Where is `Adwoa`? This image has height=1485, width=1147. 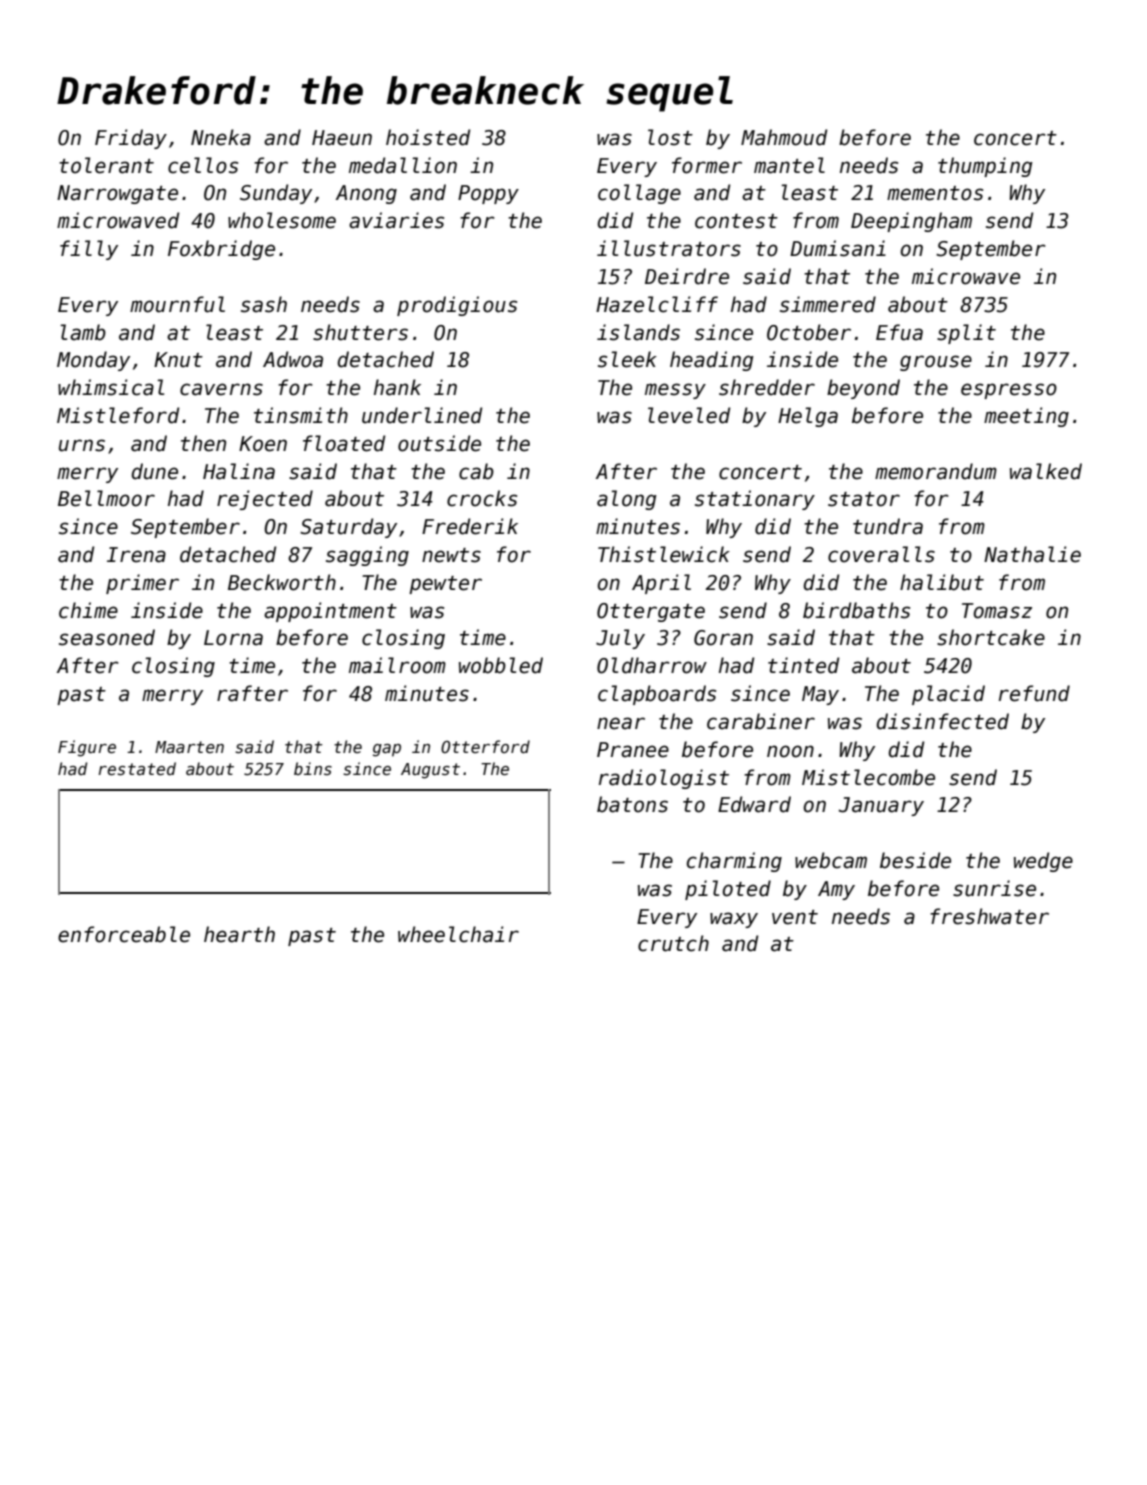
Adwoa is located at coordinates (293, 359).
